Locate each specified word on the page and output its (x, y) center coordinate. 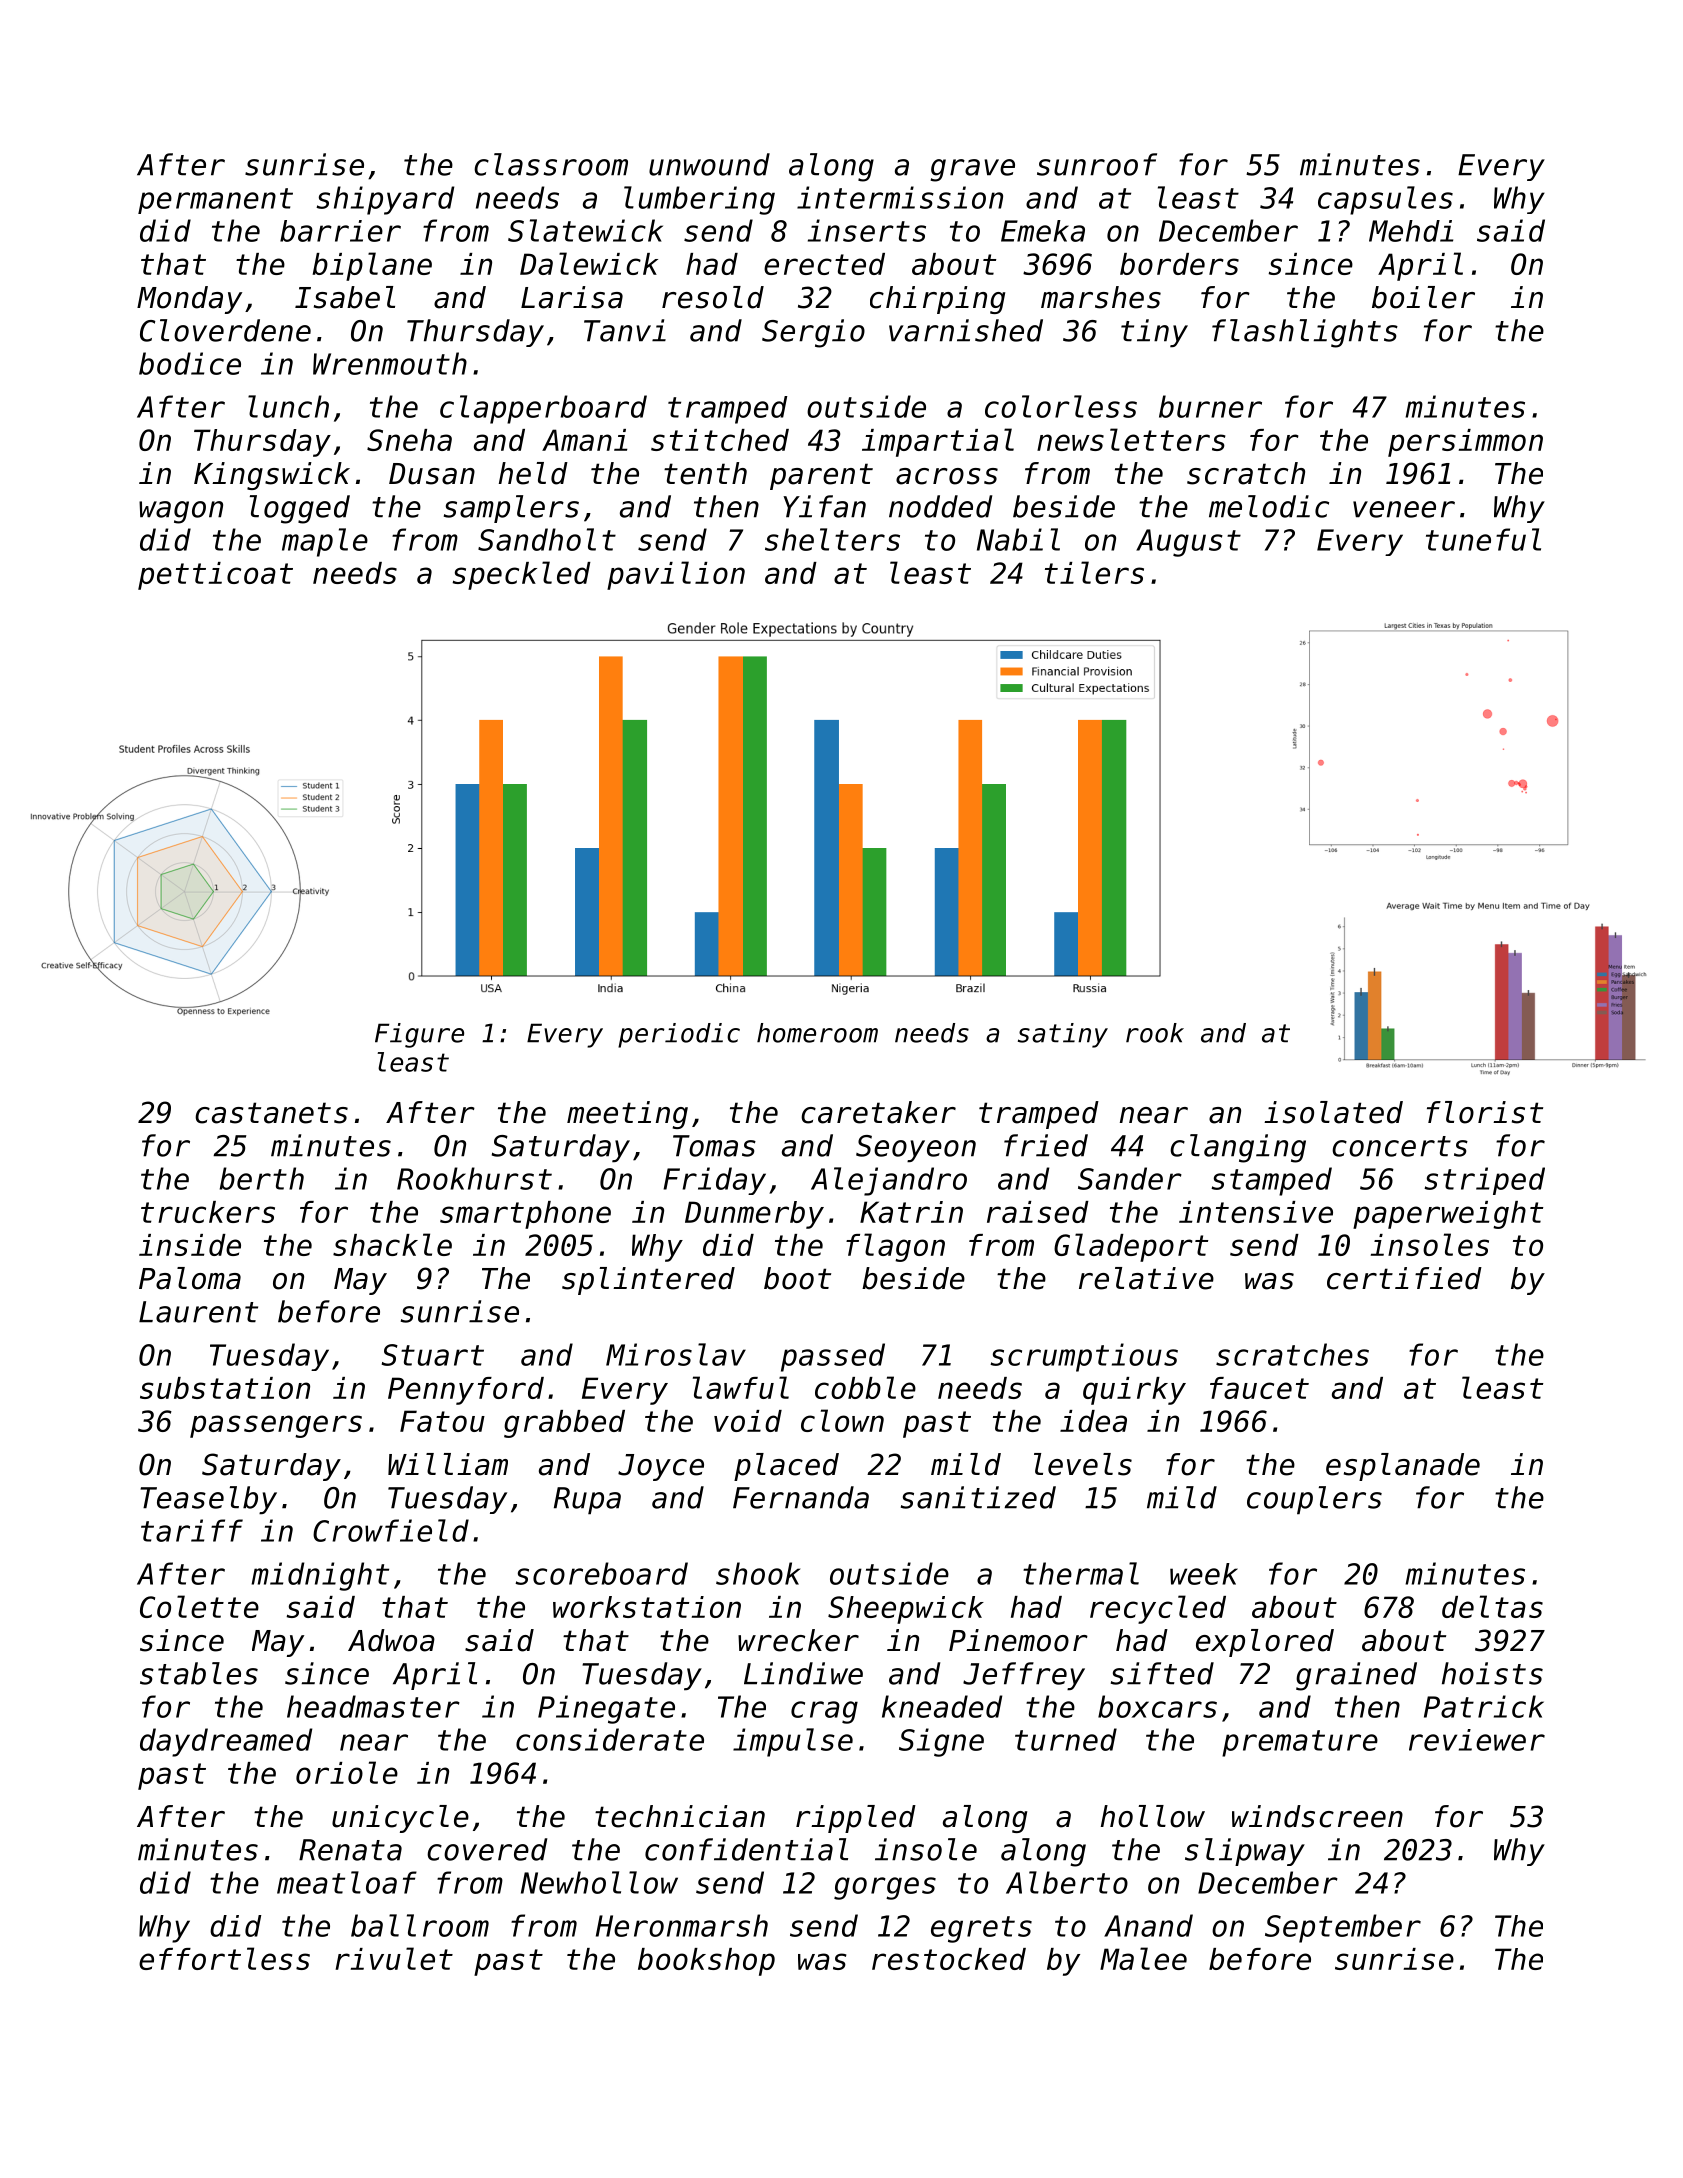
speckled (522, 575)
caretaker (878, 1112)
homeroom (817, 1033)
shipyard (385, 200)
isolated (1333, 1112)
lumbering (699, 200)
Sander (1130, 1178)
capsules (1385, 200)
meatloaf (347, 1882)
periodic (679, 1035)
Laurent (198, 1312)
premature (1300, 1743)
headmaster (373, 1706)
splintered (648, 1281)
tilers (1094, 572)
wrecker (798, 1640)
